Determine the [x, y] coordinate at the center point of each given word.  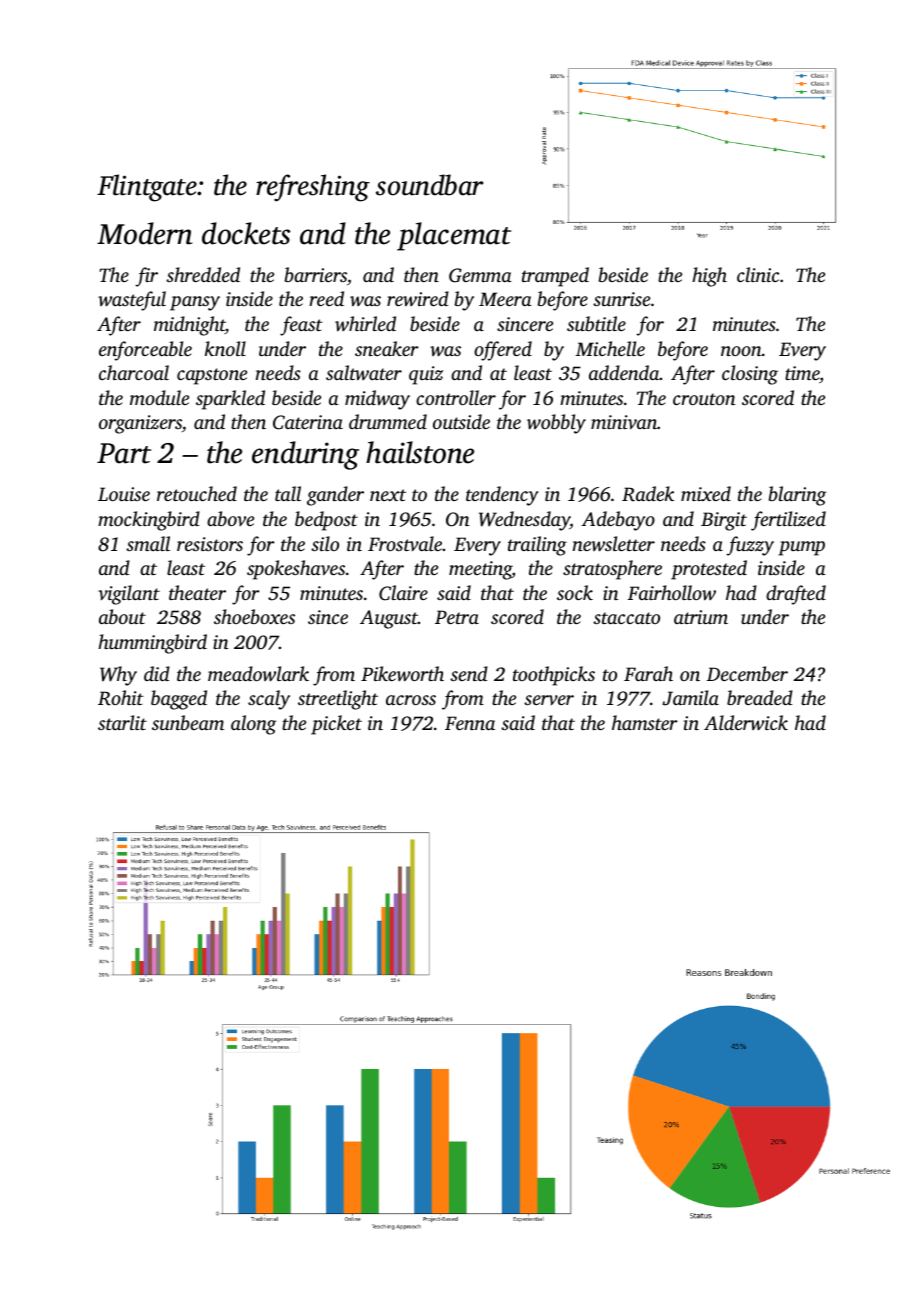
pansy [195, 303]
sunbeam [188, 722]
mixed [706, 493]
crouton [704, 399]
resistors [210, 544]
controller [456, 397]
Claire [403, 593]
